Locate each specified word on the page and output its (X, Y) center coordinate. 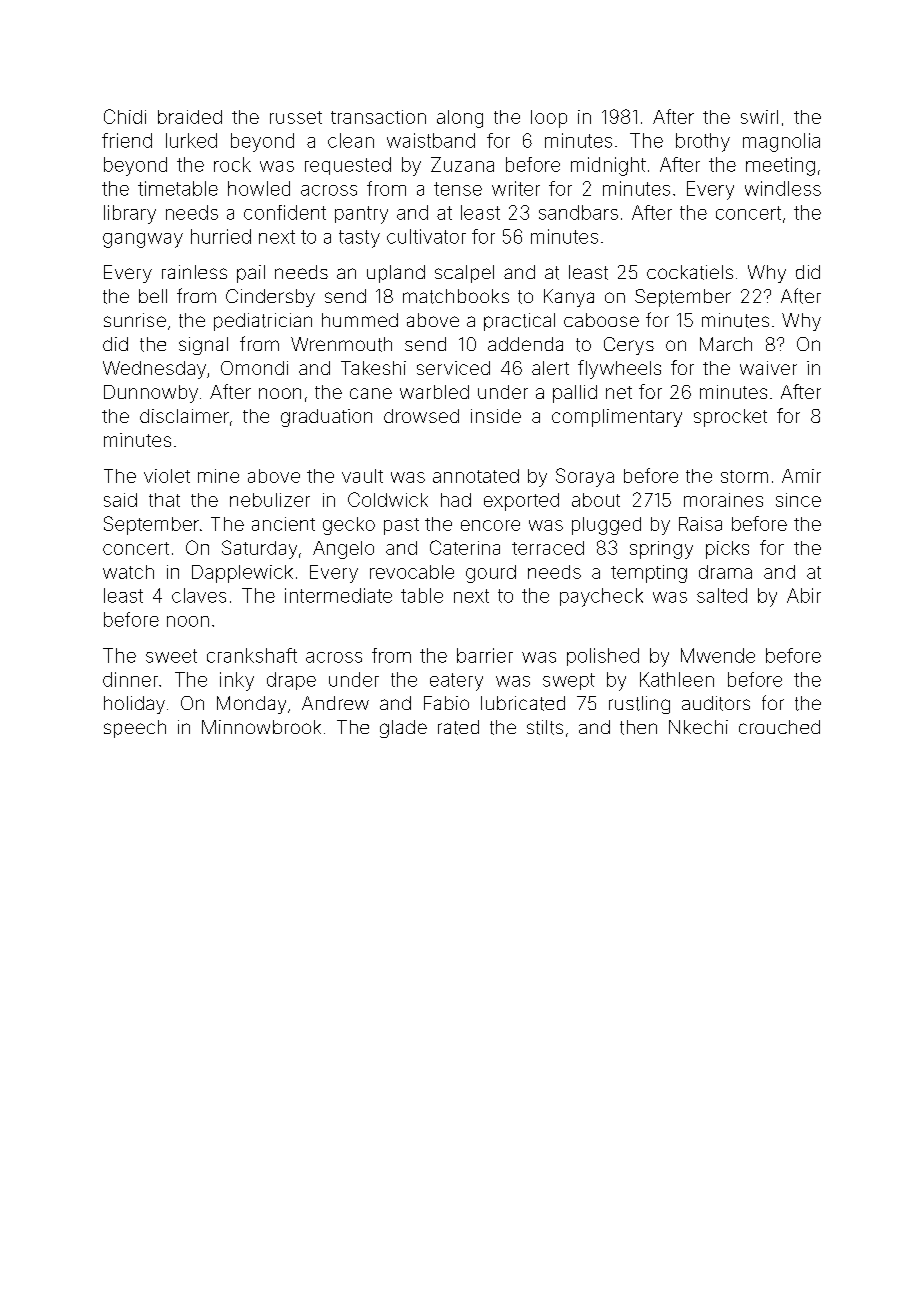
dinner (130, 679)
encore (490, 525)
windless (783, 188)
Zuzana (462, 164)
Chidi (125, 116)
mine (218, 476)
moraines (723, 500)
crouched (779, 727)
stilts (545, 727)
